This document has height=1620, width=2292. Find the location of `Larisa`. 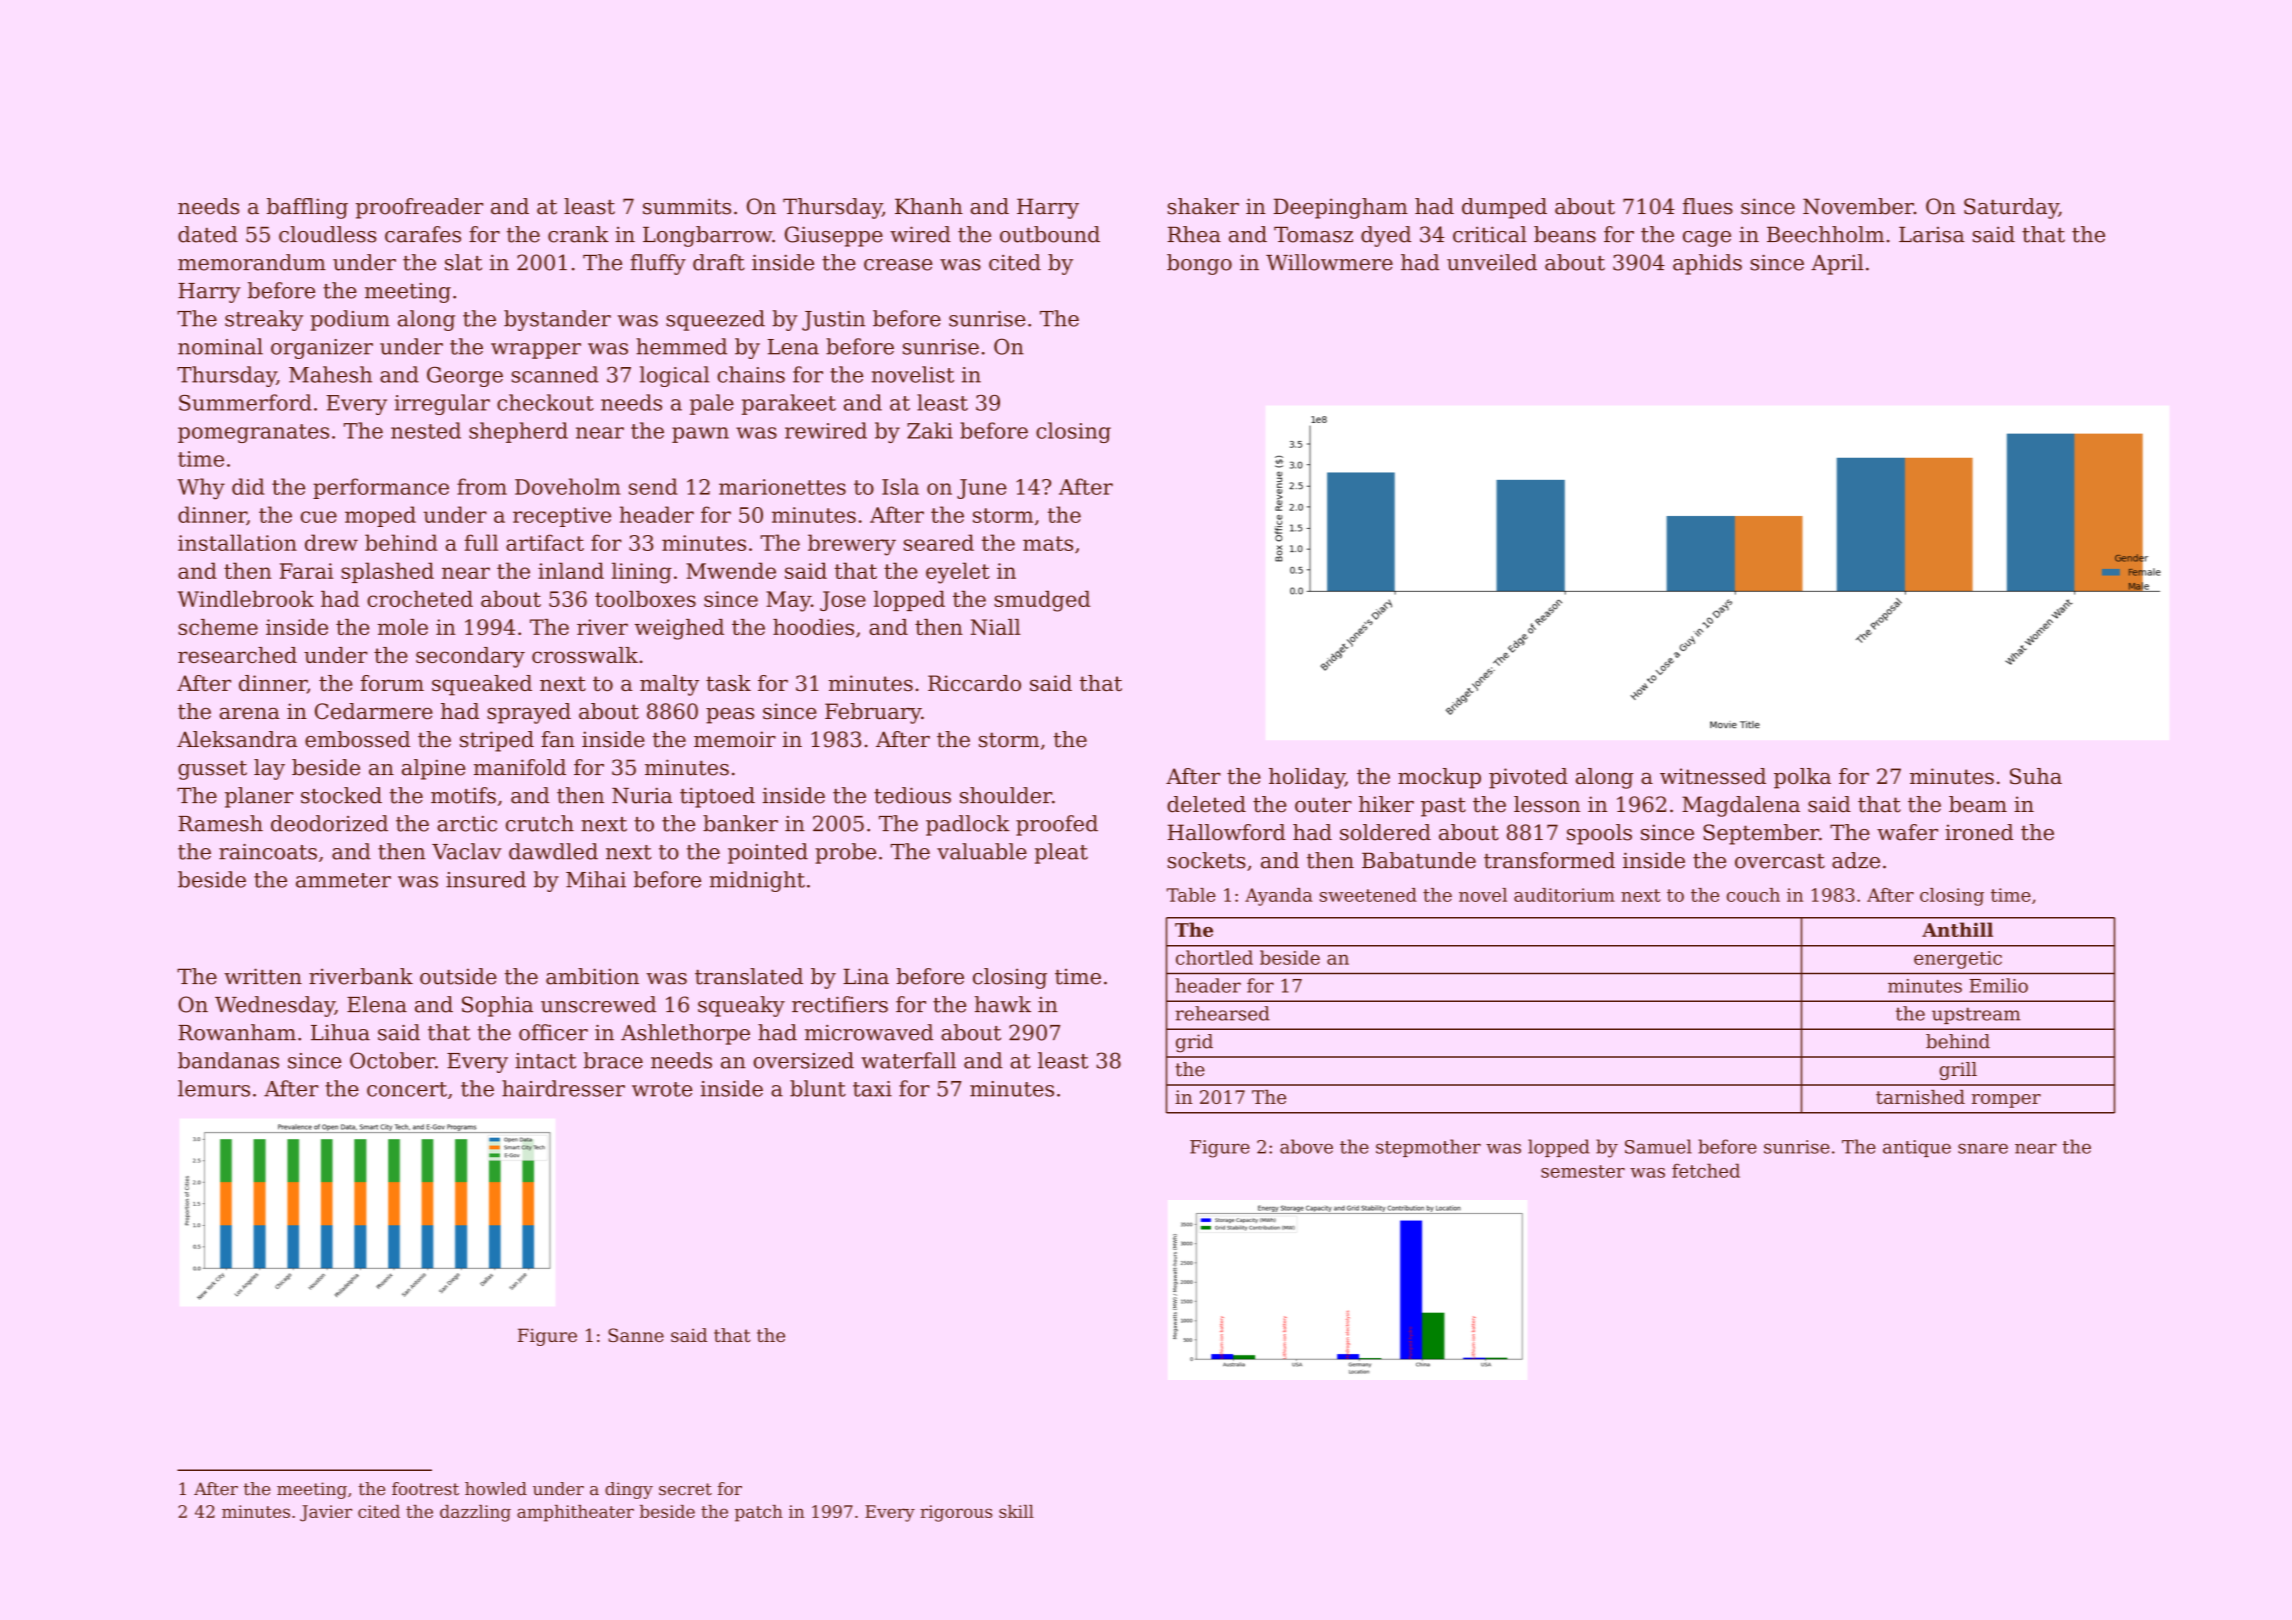

Larisa is located at coordinates (1932, 234).
